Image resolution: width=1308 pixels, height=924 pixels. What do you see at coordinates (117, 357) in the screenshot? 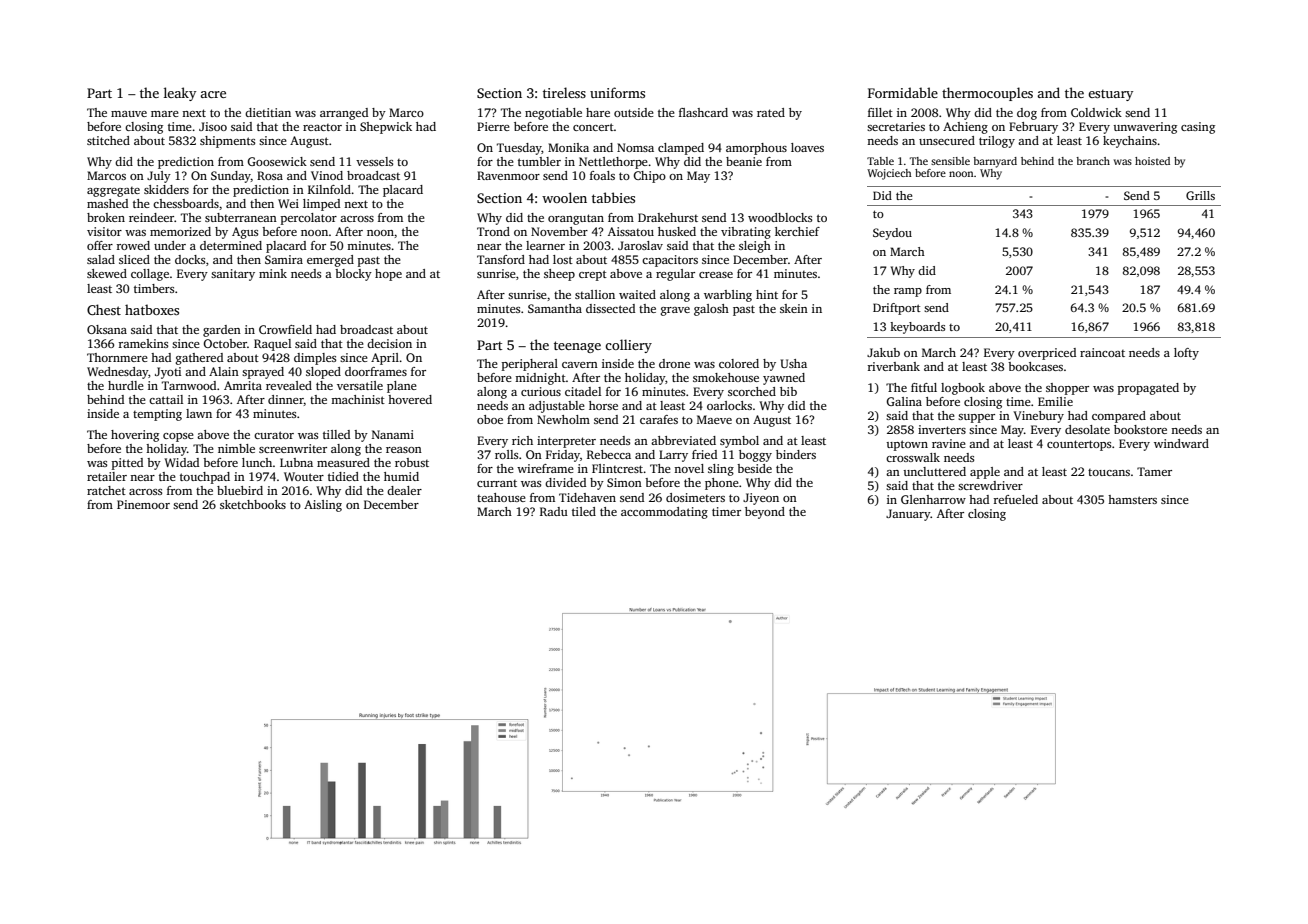
I see `Thornmere` at bounding box center [117, 357].
